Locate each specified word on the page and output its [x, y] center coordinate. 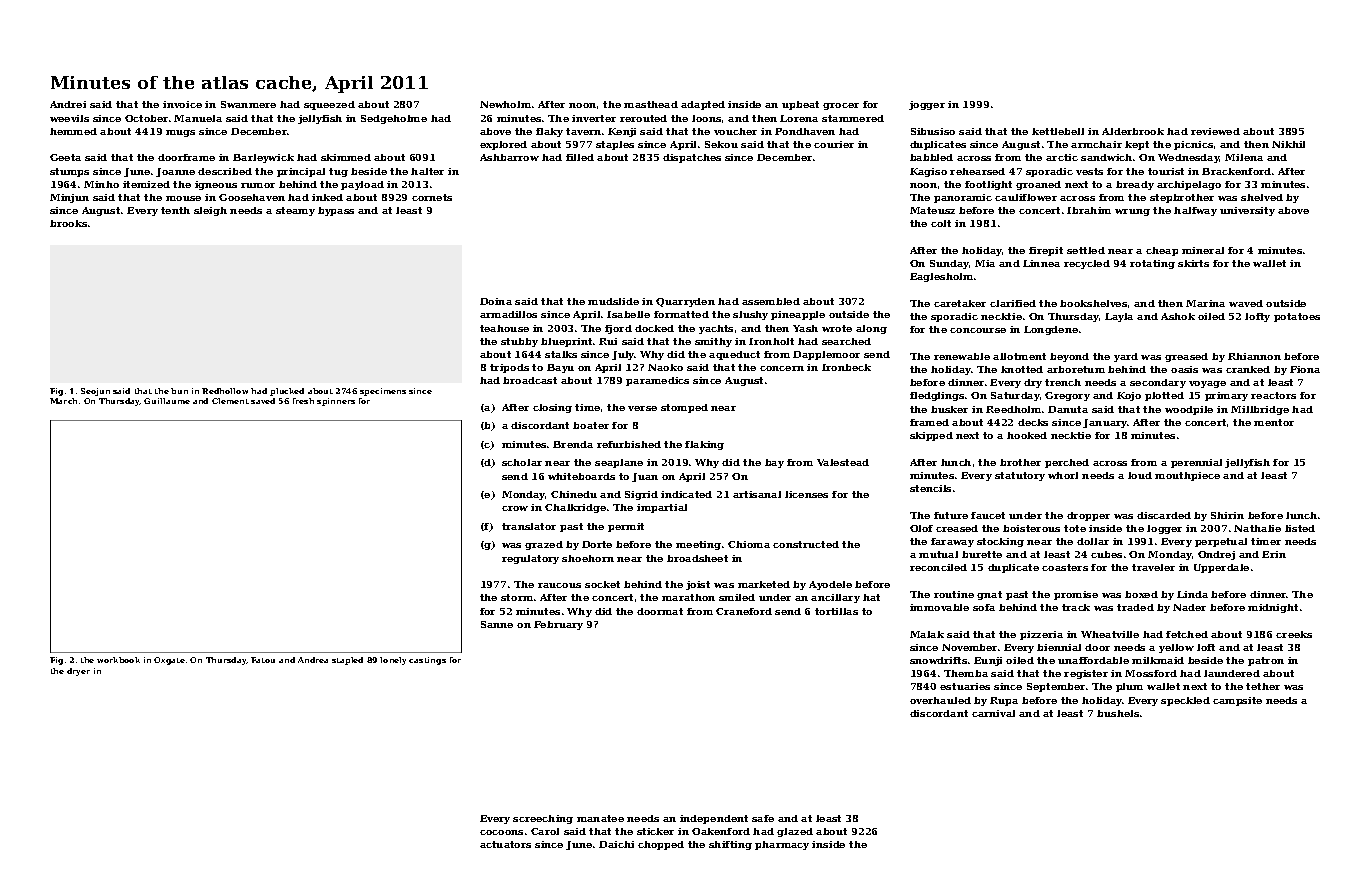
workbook [118, 660]
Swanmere [248, 104]
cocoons [501, 832]
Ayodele [830, 585]
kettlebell [1058, 131]
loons [706, 118]
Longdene [1051, 330]
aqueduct [734, 355]
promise [1076, 595]
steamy [295, 211]
